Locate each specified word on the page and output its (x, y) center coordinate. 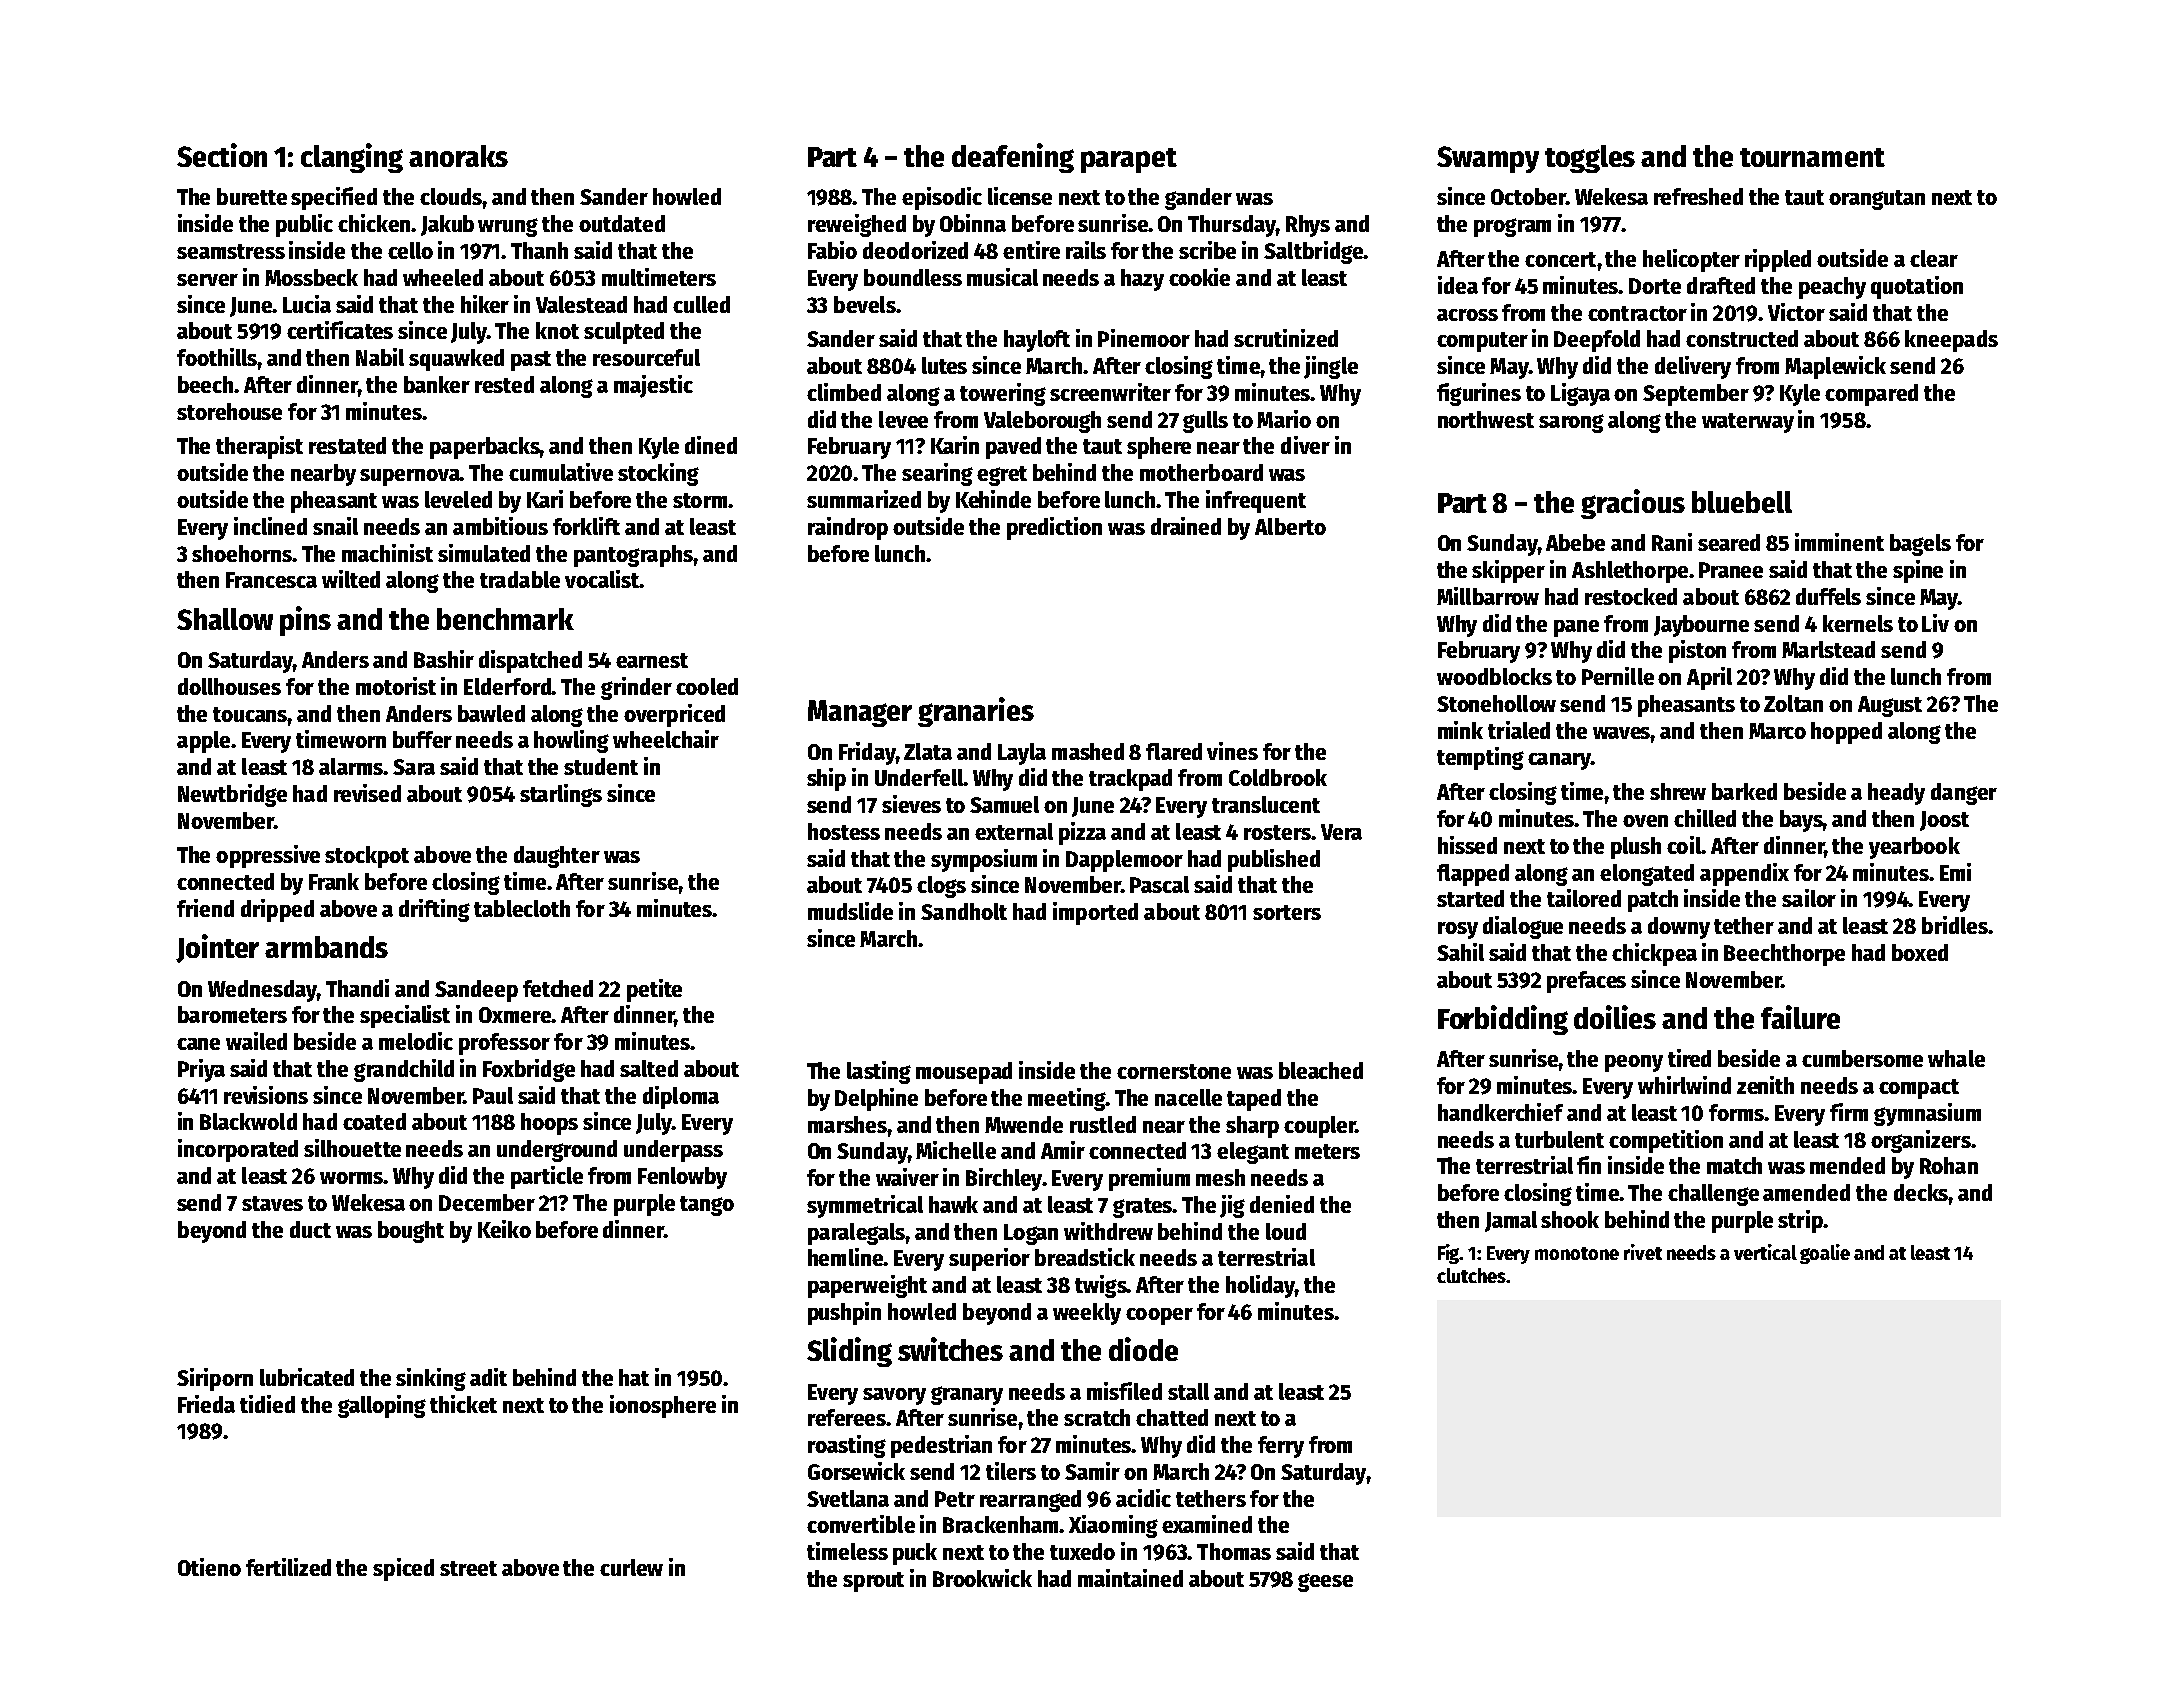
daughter (557, 857)
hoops (549, 1124)
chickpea (1654, 954)
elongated (1647, 875)
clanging (352, 158)
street (468, 1568)
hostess (844, 831)
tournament (1812, 157)
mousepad (964, 1073)
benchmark (505, 619)
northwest (1486, 419)
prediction (1054, 528)
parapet (1129, 160)
